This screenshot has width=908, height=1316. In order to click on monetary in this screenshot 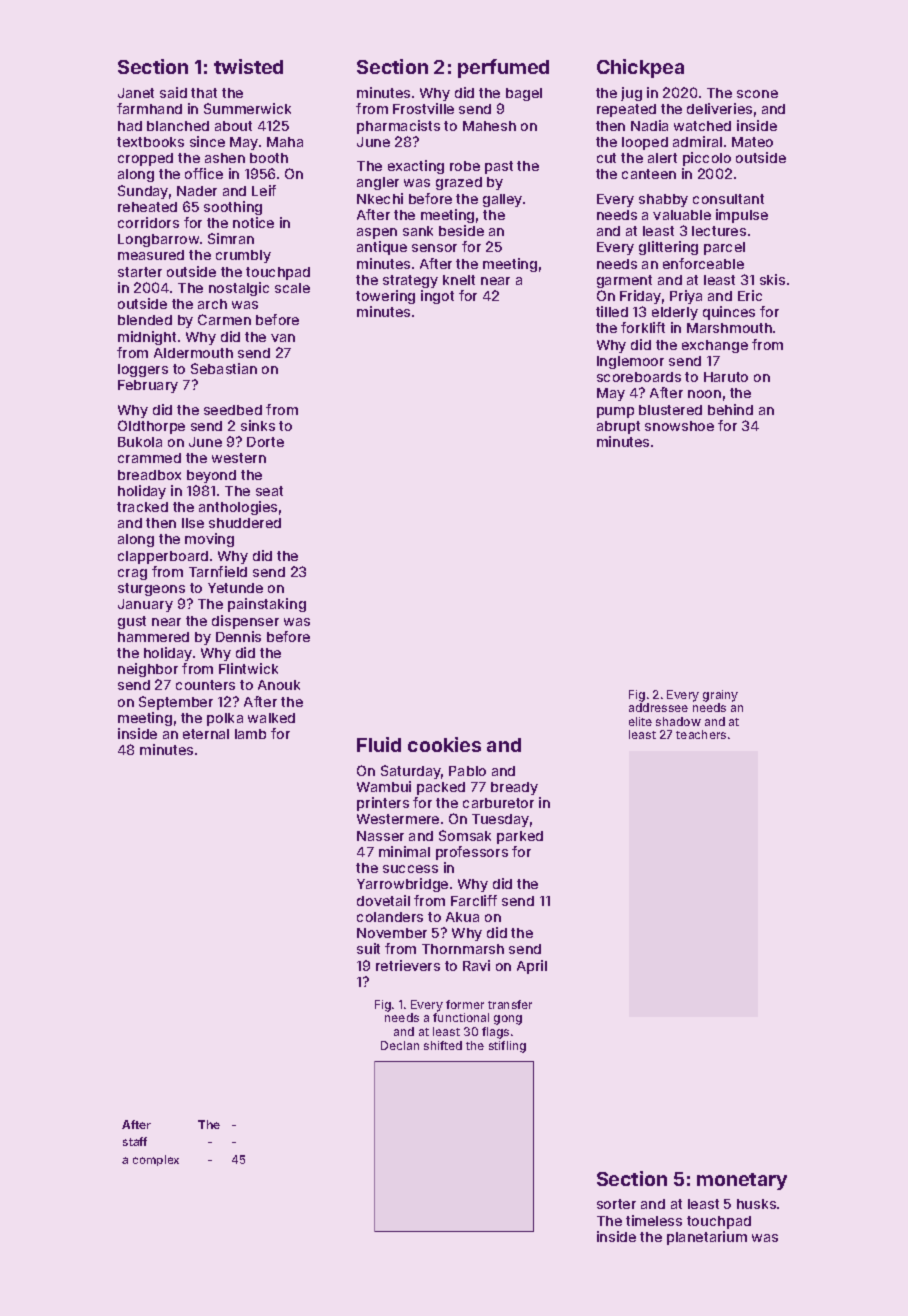, I will do `click(742, 1181)`.
